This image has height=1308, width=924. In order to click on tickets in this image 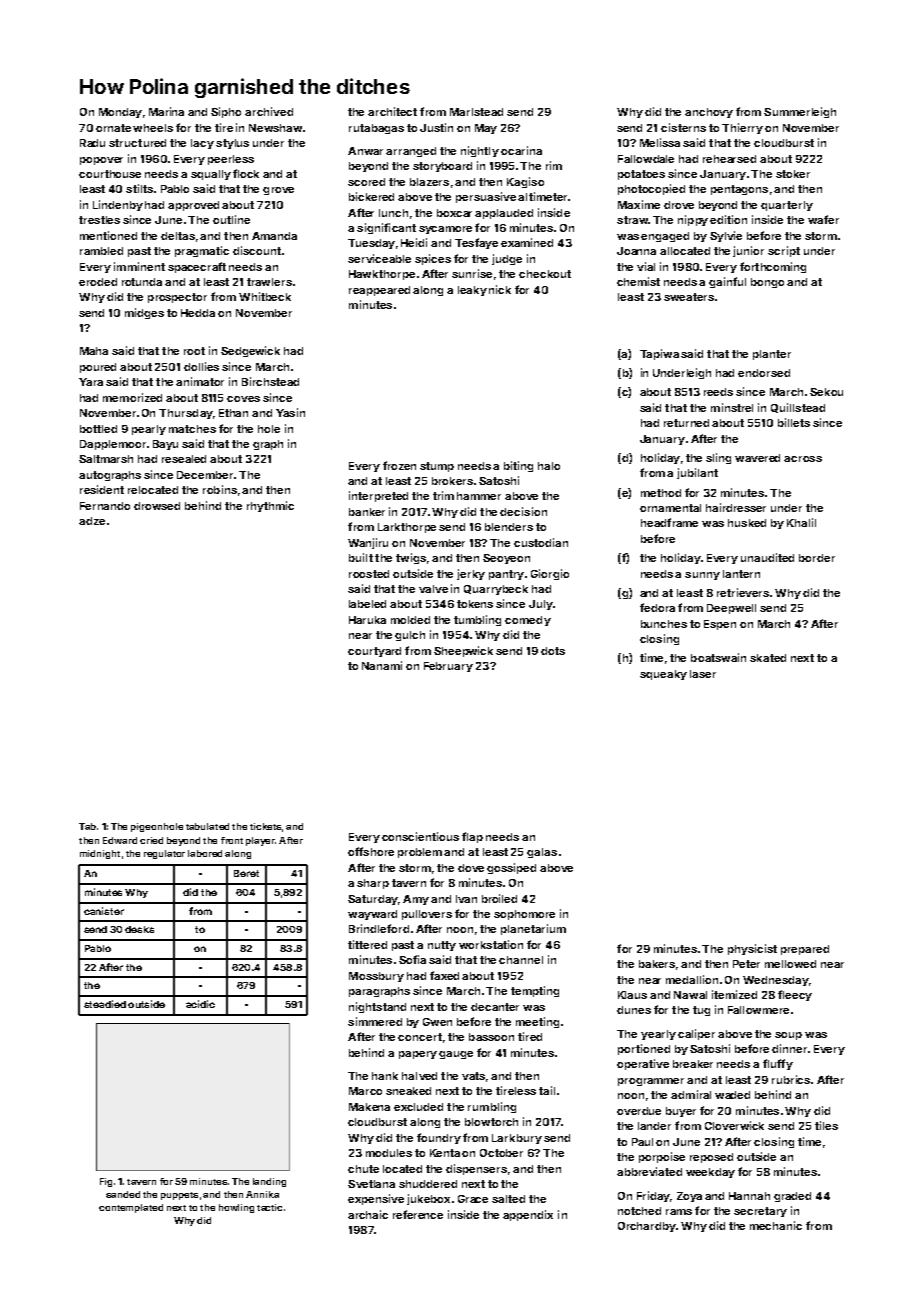, I will do `click(265, 826)`.
